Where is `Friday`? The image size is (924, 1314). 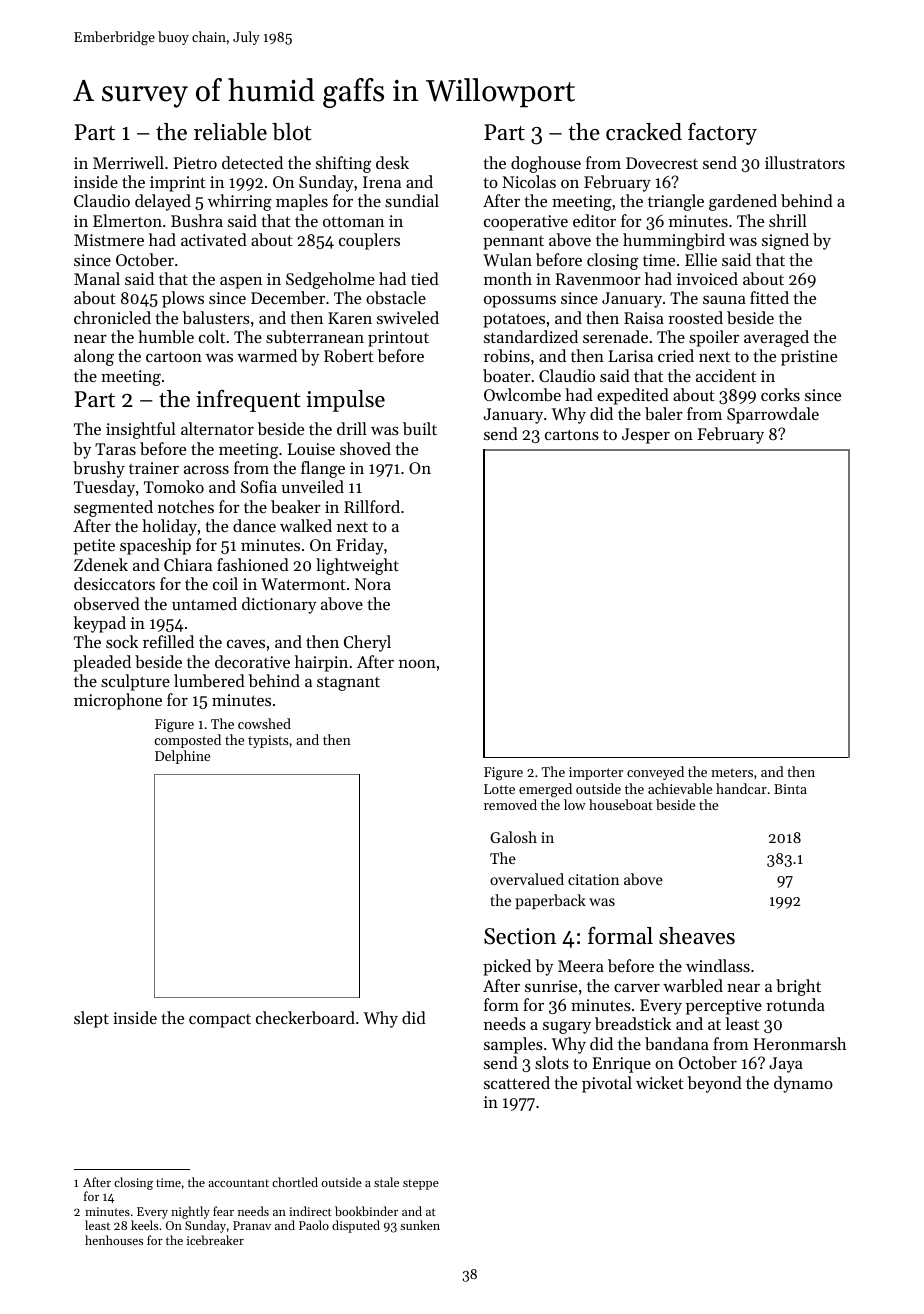 Friday is located at coordinates (360, 546).
